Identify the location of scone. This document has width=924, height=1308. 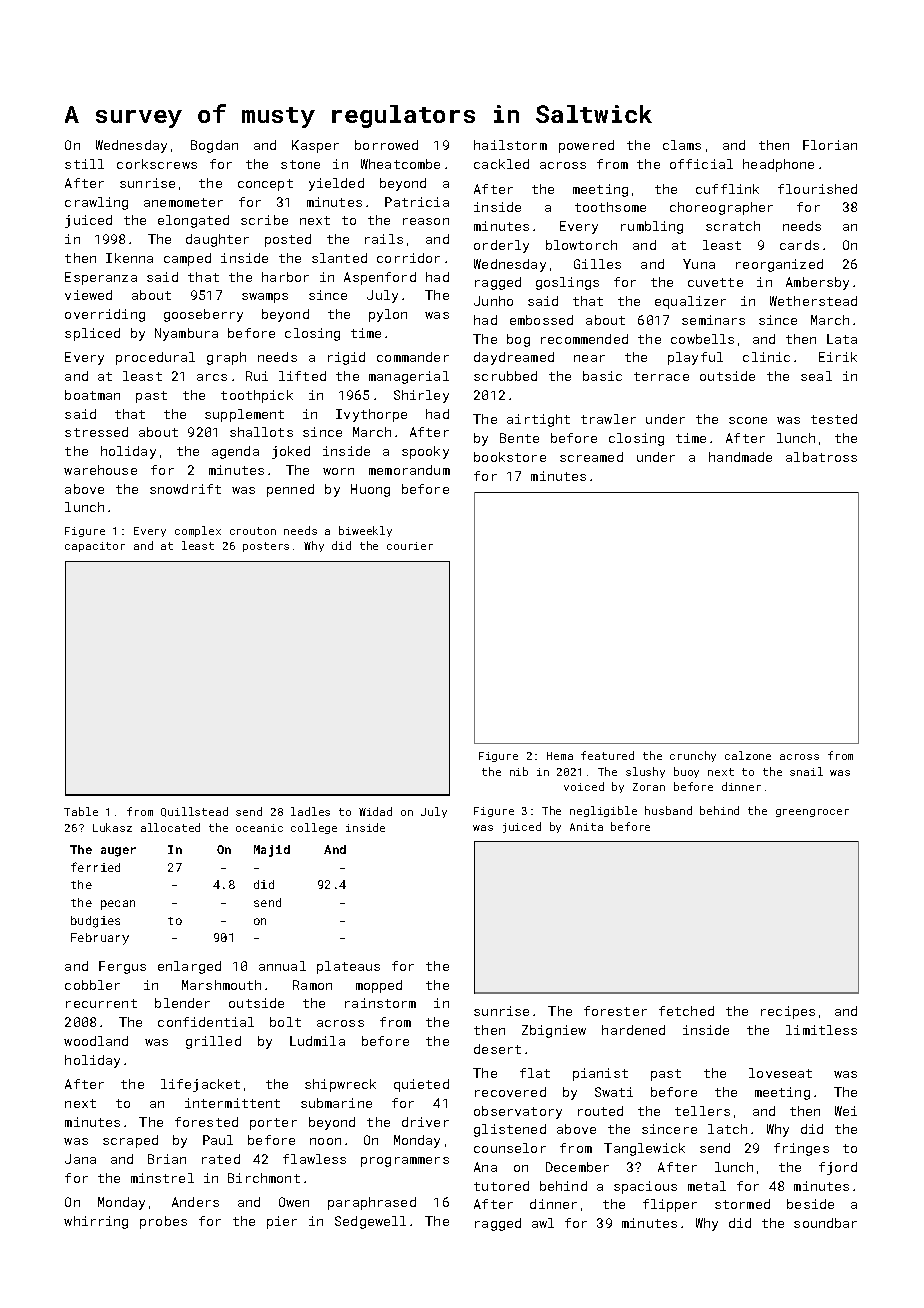
(748, 420).
